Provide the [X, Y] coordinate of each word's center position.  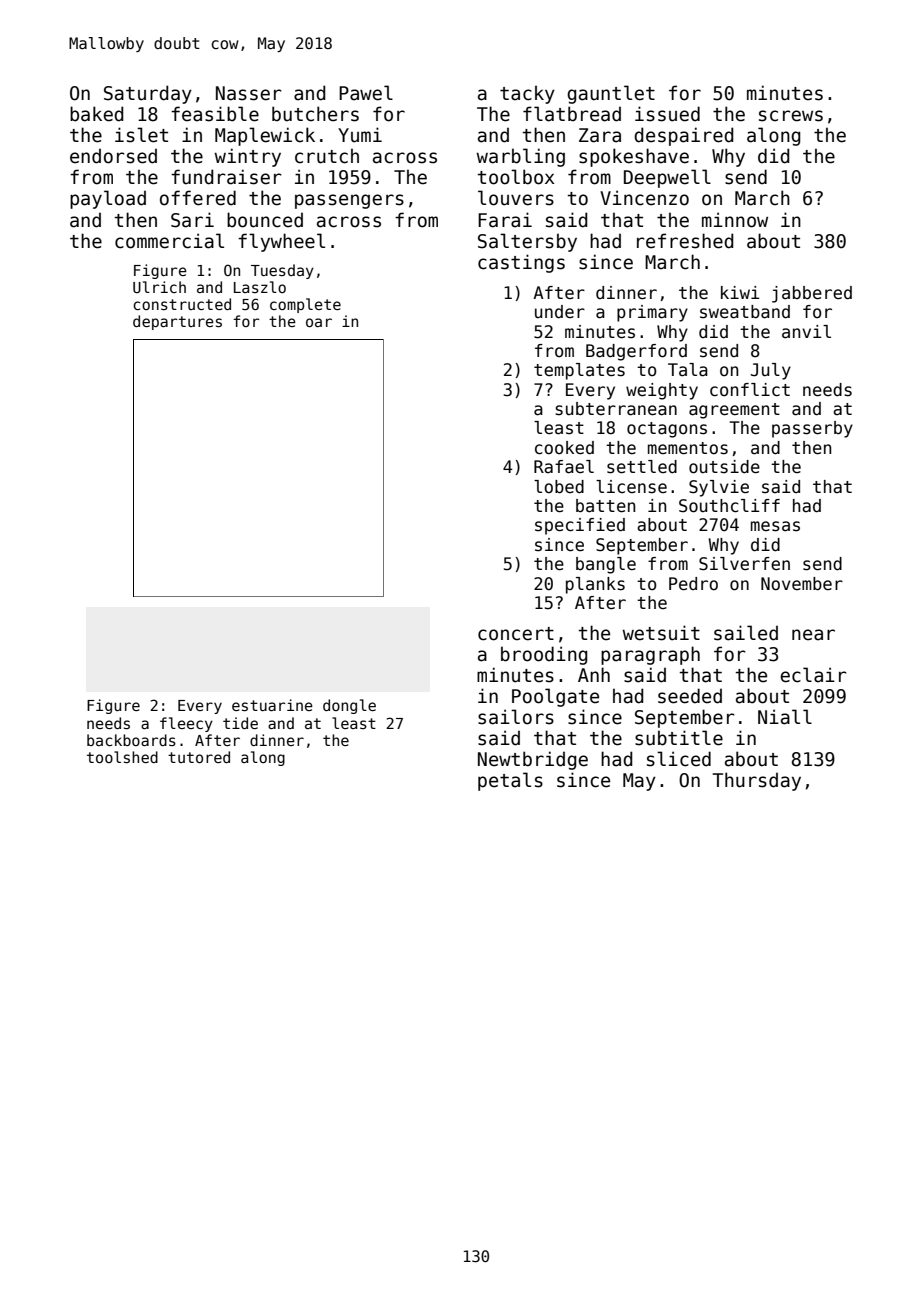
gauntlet [611, 94]
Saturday [148, 94]
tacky [527, 94]
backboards [131, 740]
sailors [516, 717]
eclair [813, 675]
